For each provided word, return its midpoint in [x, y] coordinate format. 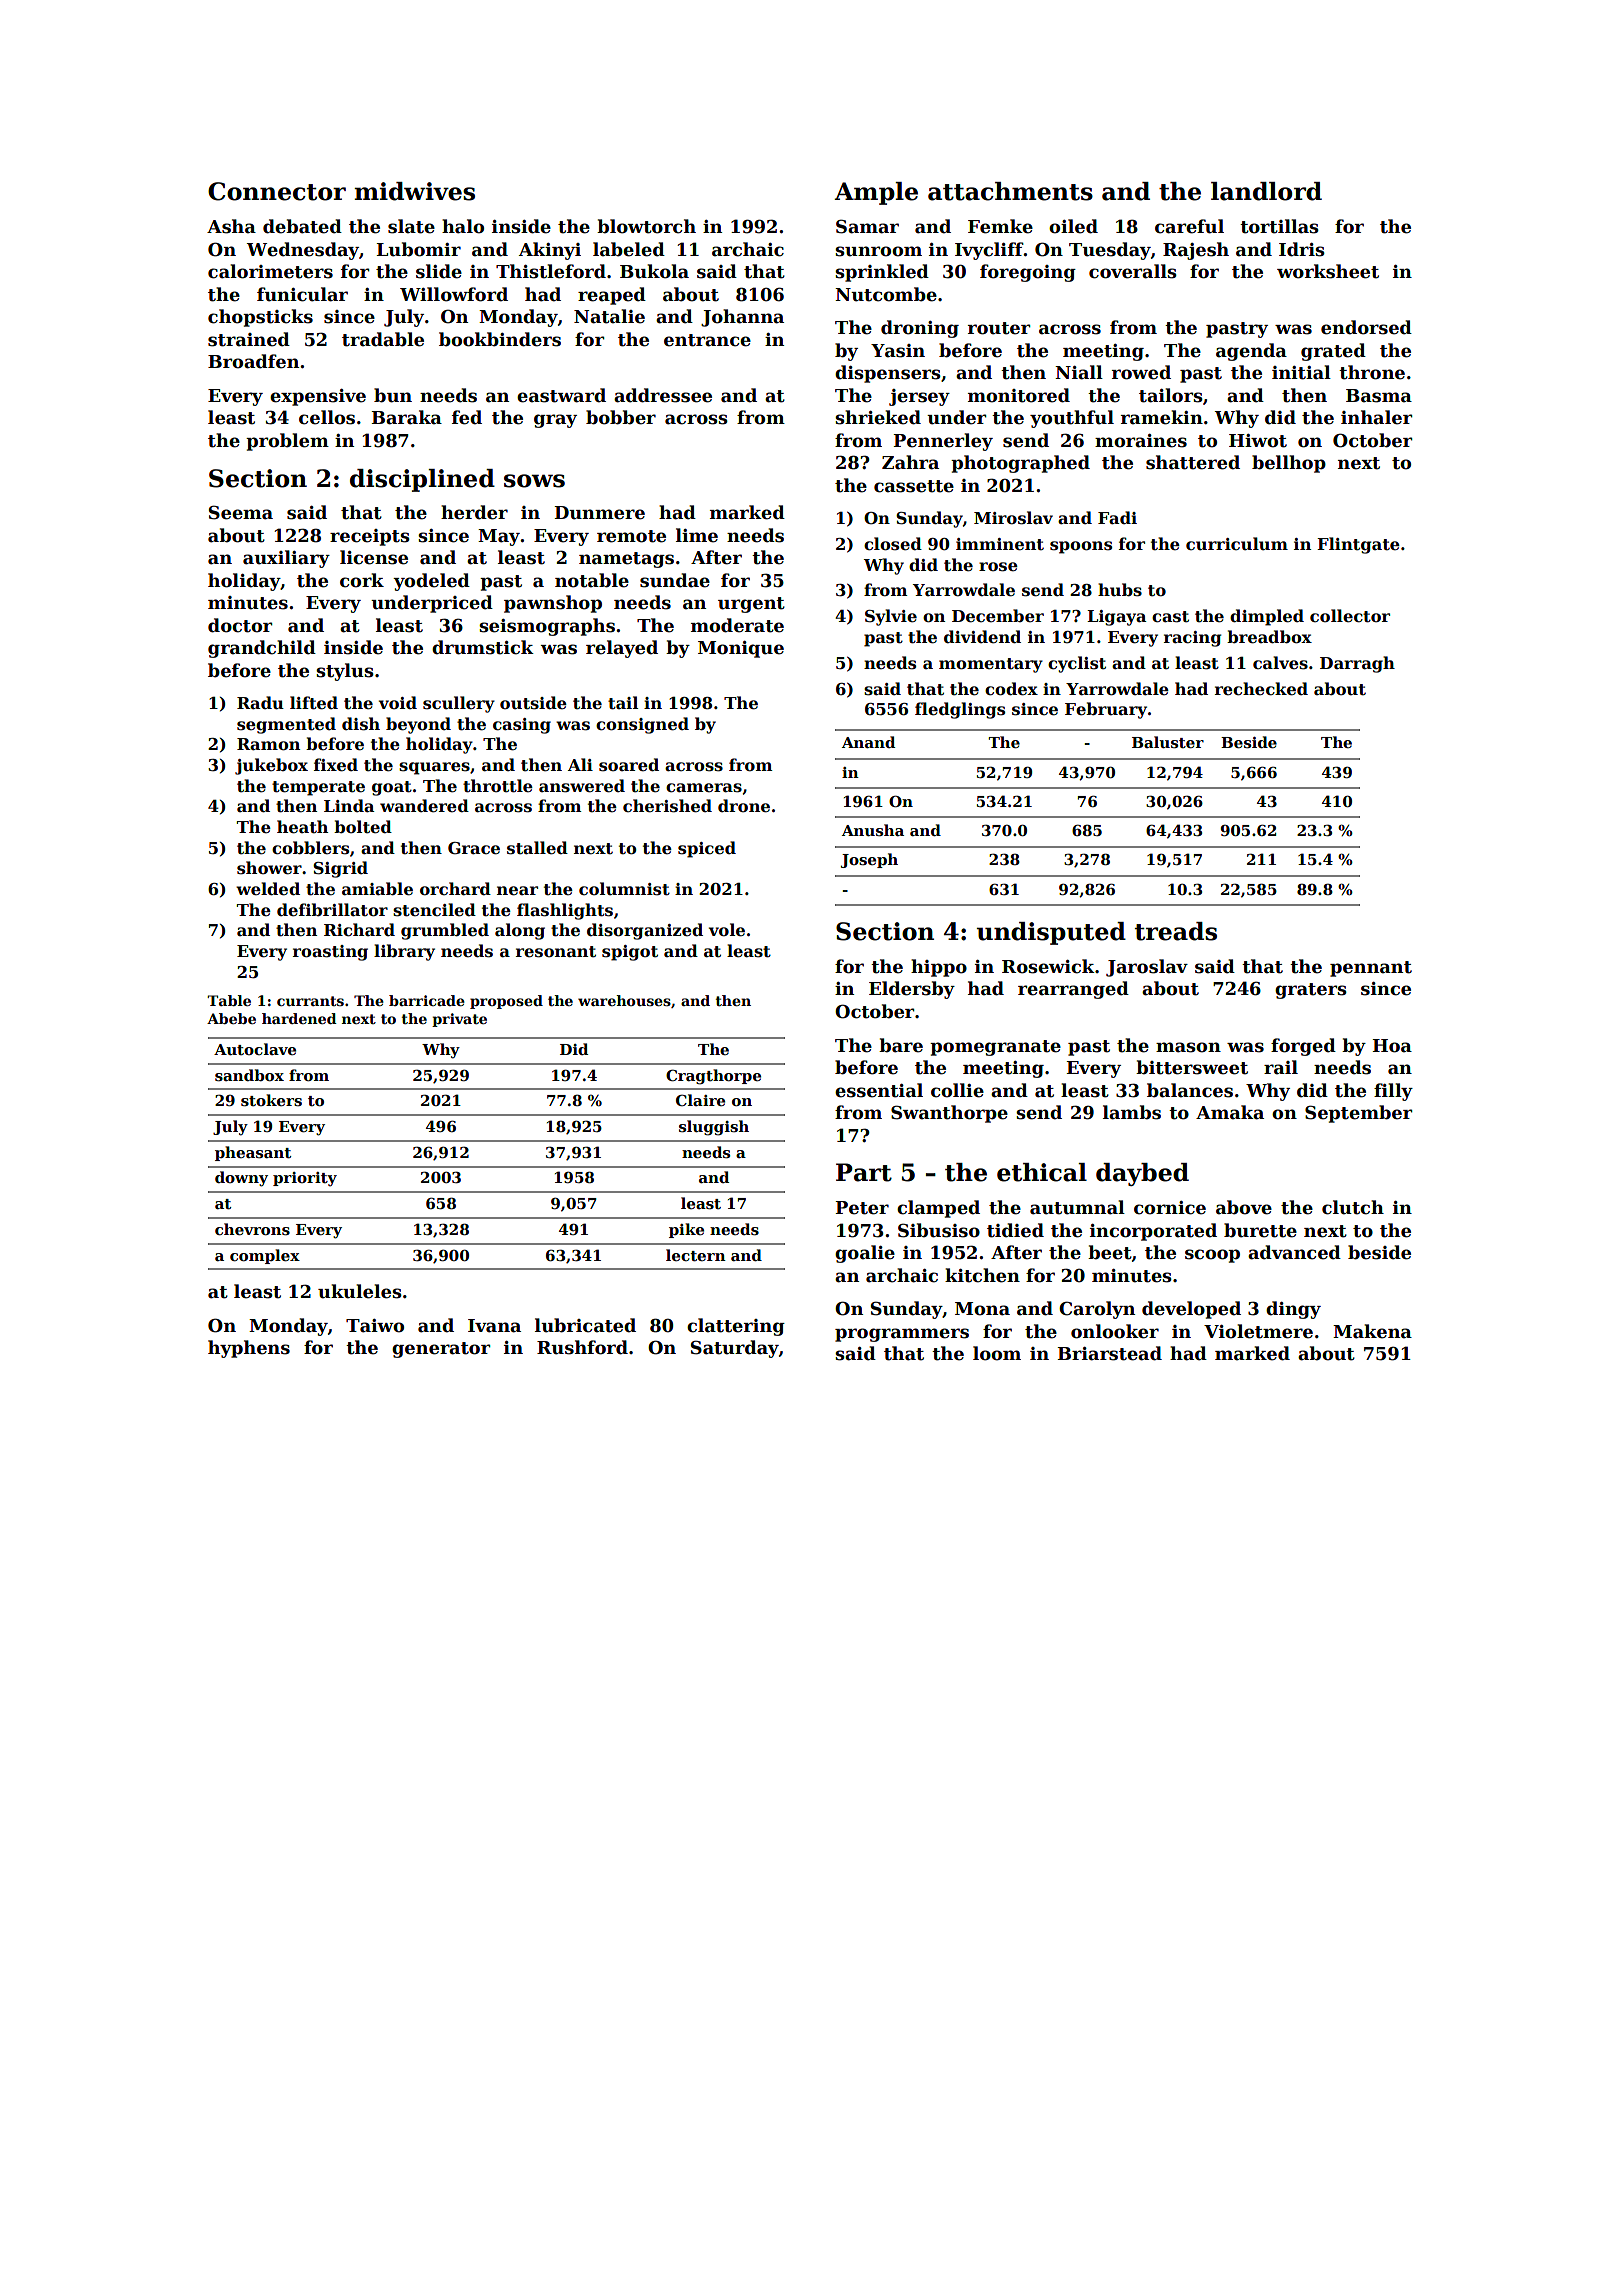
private [459, 1020]
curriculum [1237, 543]
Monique [741, 649]
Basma [1379, 396]
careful [1189, 226]
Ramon [268, 744]
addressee [663, 395]
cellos [327, 417]
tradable [383, 339]
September [1359, 1114]
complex [265, 1256]
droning [920, 329]
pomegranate [995, 1048]
